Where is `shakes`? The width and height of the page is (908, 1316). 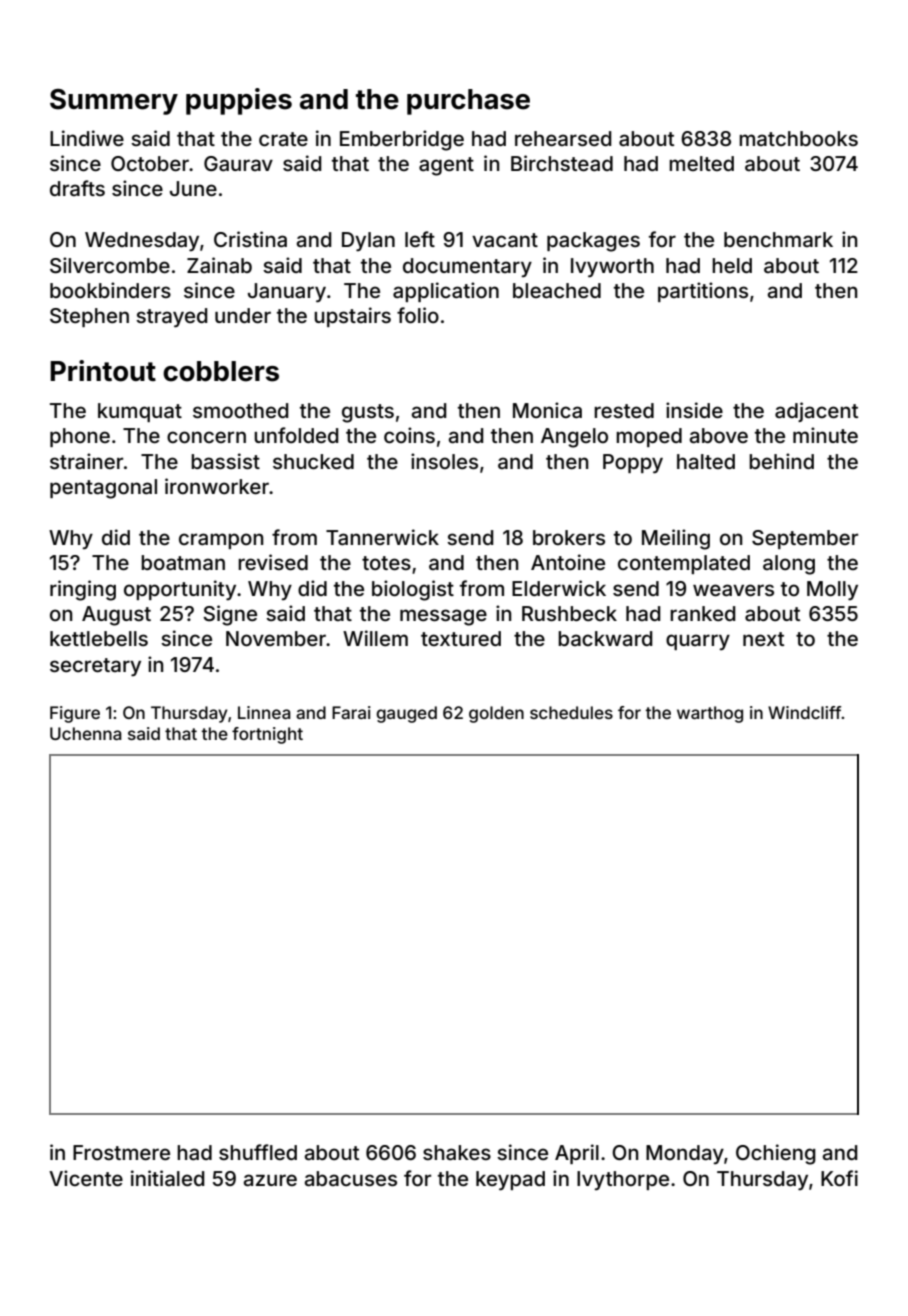 shakes is located at coordinates (457, 1152).
